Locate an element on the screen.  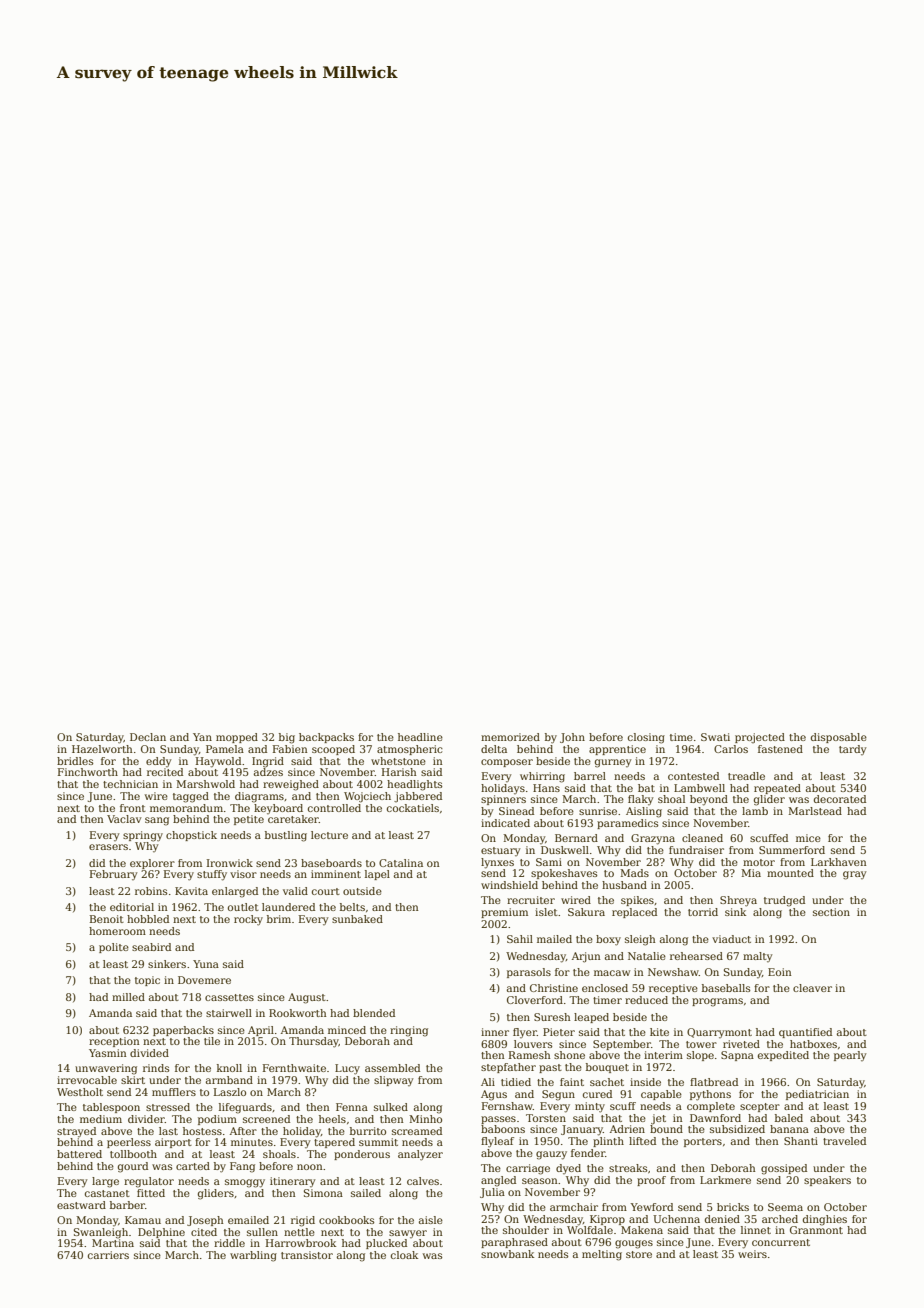
Wojciech is located at coordinates (367, 797).
